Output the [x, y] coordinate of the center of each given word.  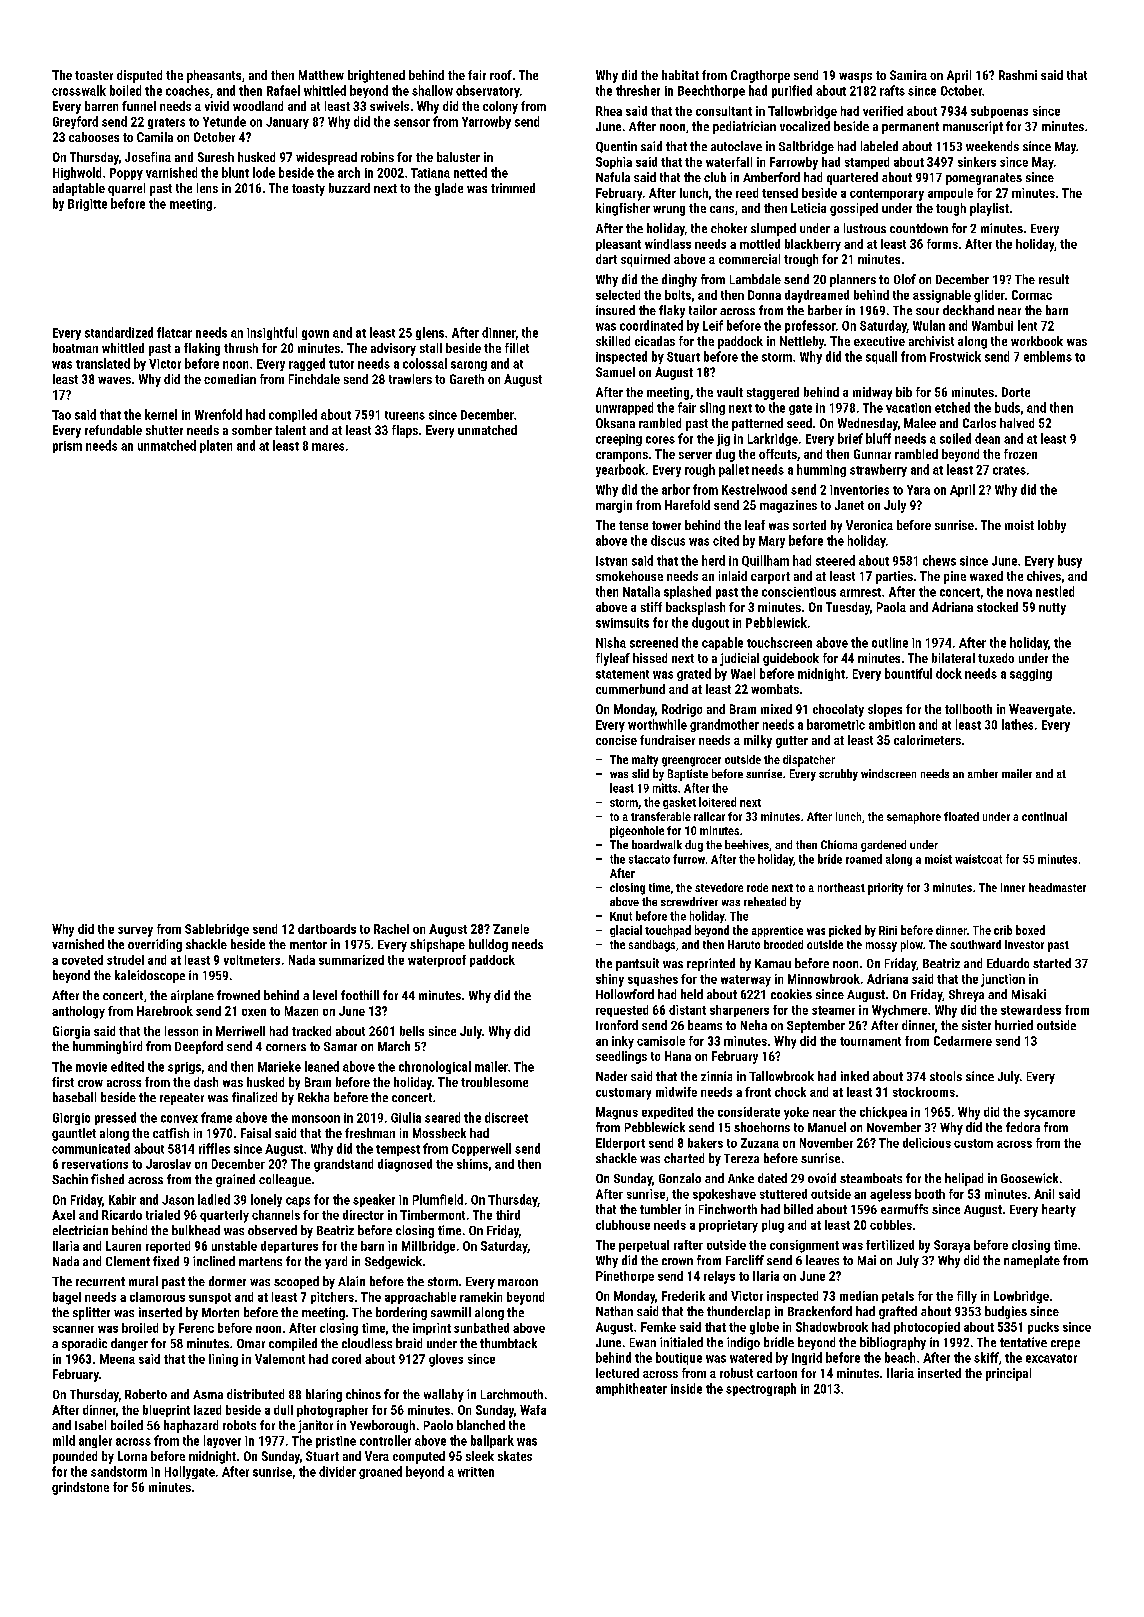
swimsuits [622, 623]
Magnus [617, 1113]
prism [67, 447]
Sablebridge [217, 930]
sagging [1031, 675]
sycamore [1049, 1115]
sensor [412, 123]
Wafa [533, 1410]
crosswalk [79, 90]
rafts [892, 90]
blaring [324, 1395]
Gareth [467, 379]
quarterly [224, 1216]
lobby [1052, 526]
